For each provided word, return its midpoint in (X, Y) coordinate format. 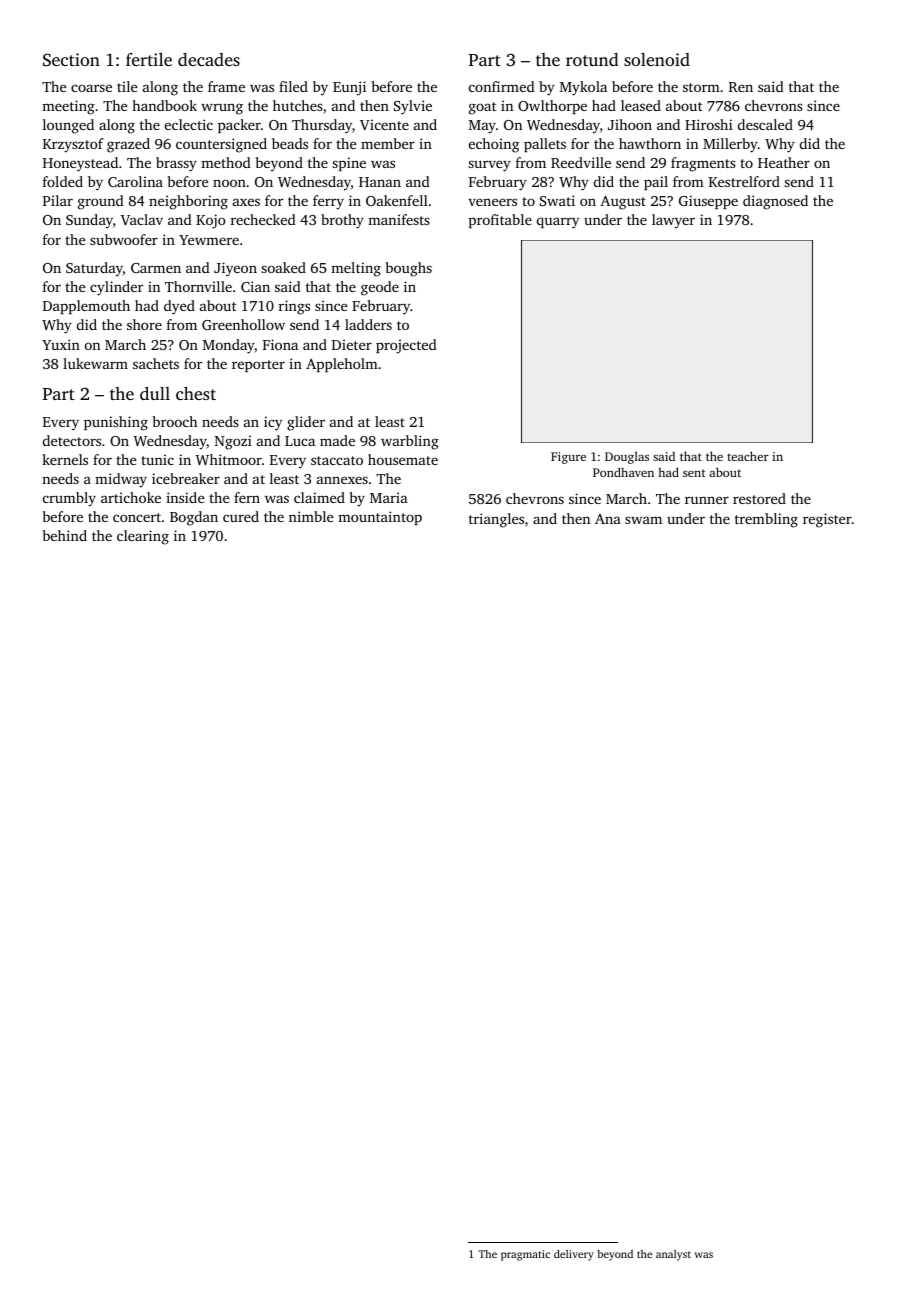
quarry (558, 223)
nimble (311, 516)
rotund (592, 59)
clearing (143, 537)
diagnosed (775, 202)
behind (65, 535)
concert (137, 517)
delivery (574, 1255)
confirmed (502, 86)
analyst (673, 1255)
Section (71, 60)
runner (707, 500)
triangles (496, 520)
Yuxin (61, 344)
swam (643, 520)
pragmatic (525, 1255)
